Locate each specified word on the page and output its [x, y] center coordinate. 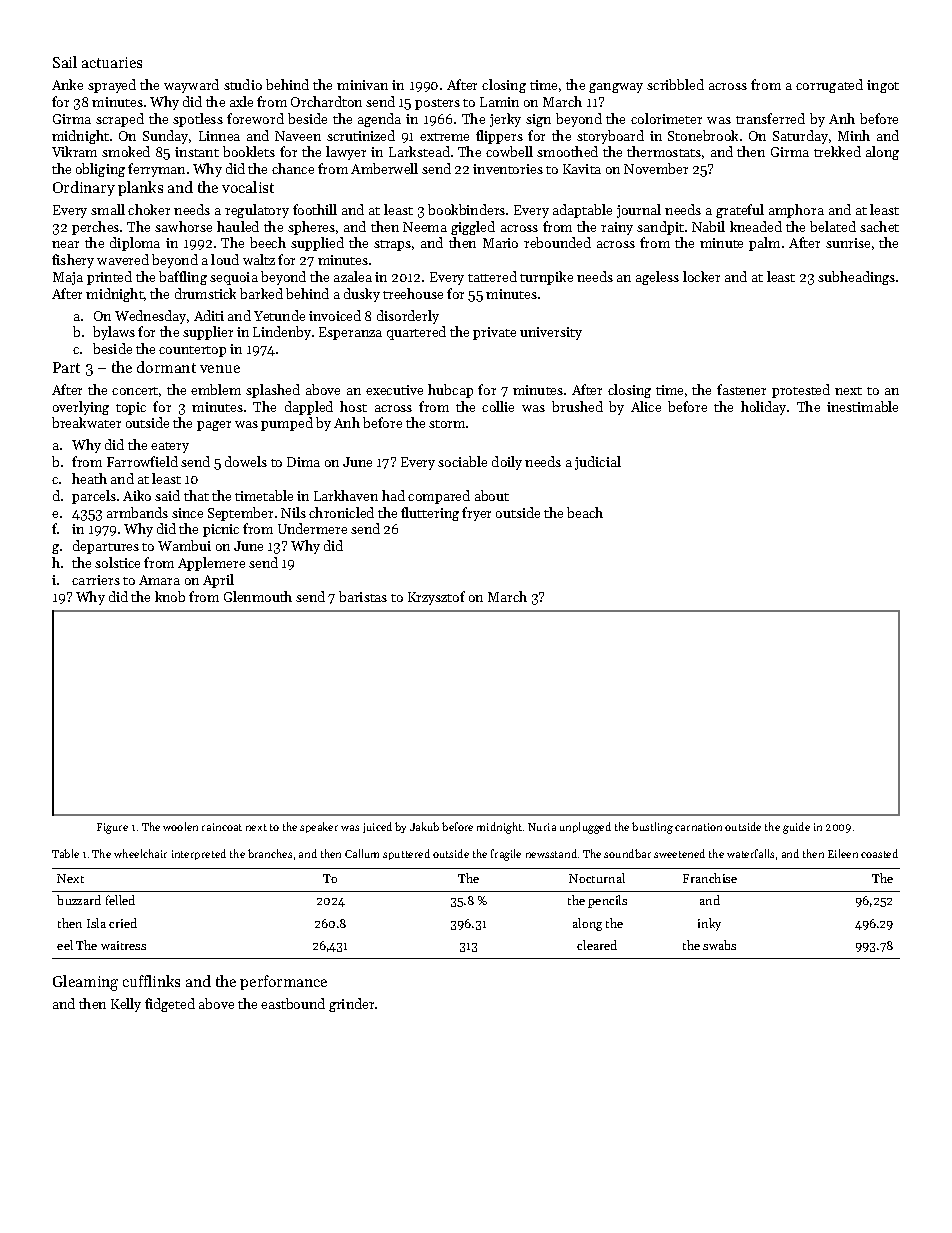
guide [796, 828]
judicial [598, 463]
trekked [837, 151]
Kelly [126, 1005]
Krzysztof [436, 598]
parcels [94, 497]
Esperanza [350, 333]
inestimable [862, 406]
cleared [597, 945]
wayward [191, 86]
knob [170, 596]
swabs [719, 945]
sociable [462, 461]
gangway [616, 88]
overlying [81, 408]
